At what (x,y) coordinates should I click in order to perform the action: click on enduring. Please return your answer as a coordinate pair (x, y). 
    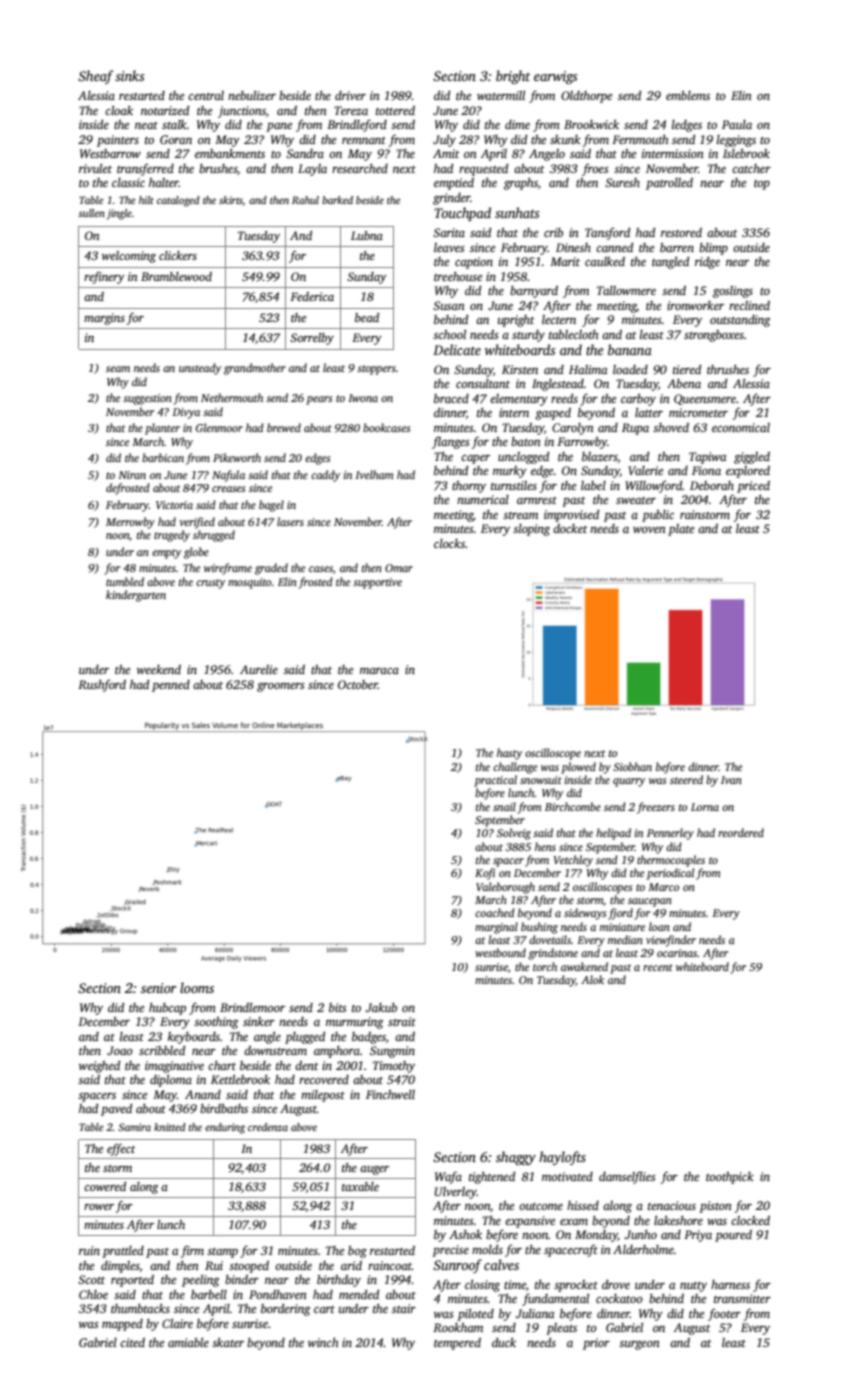
    Looking at the image, I should click on (225, 1128).
